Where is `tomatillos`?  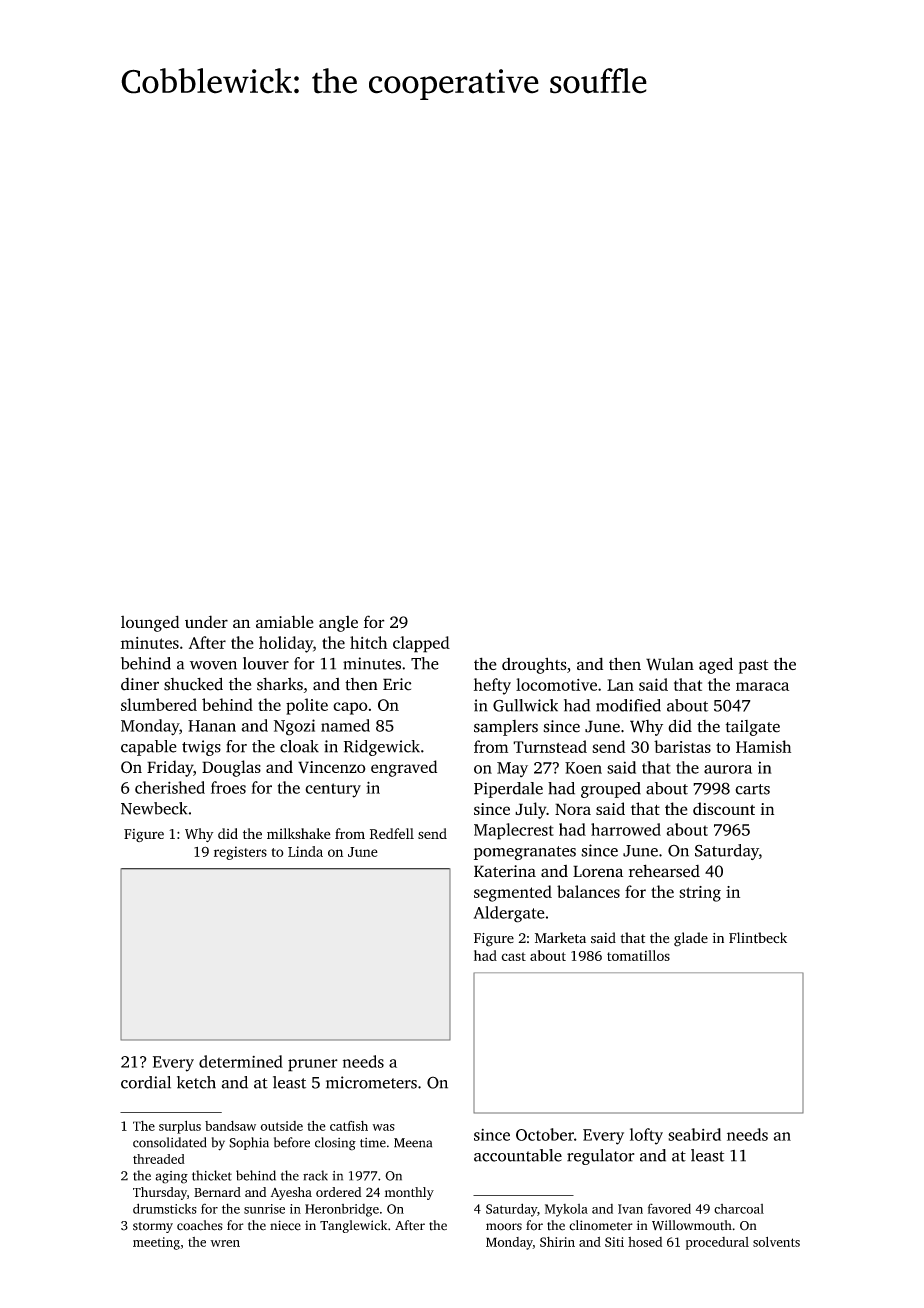 tomatillos is located at coordinates (638, 955).
